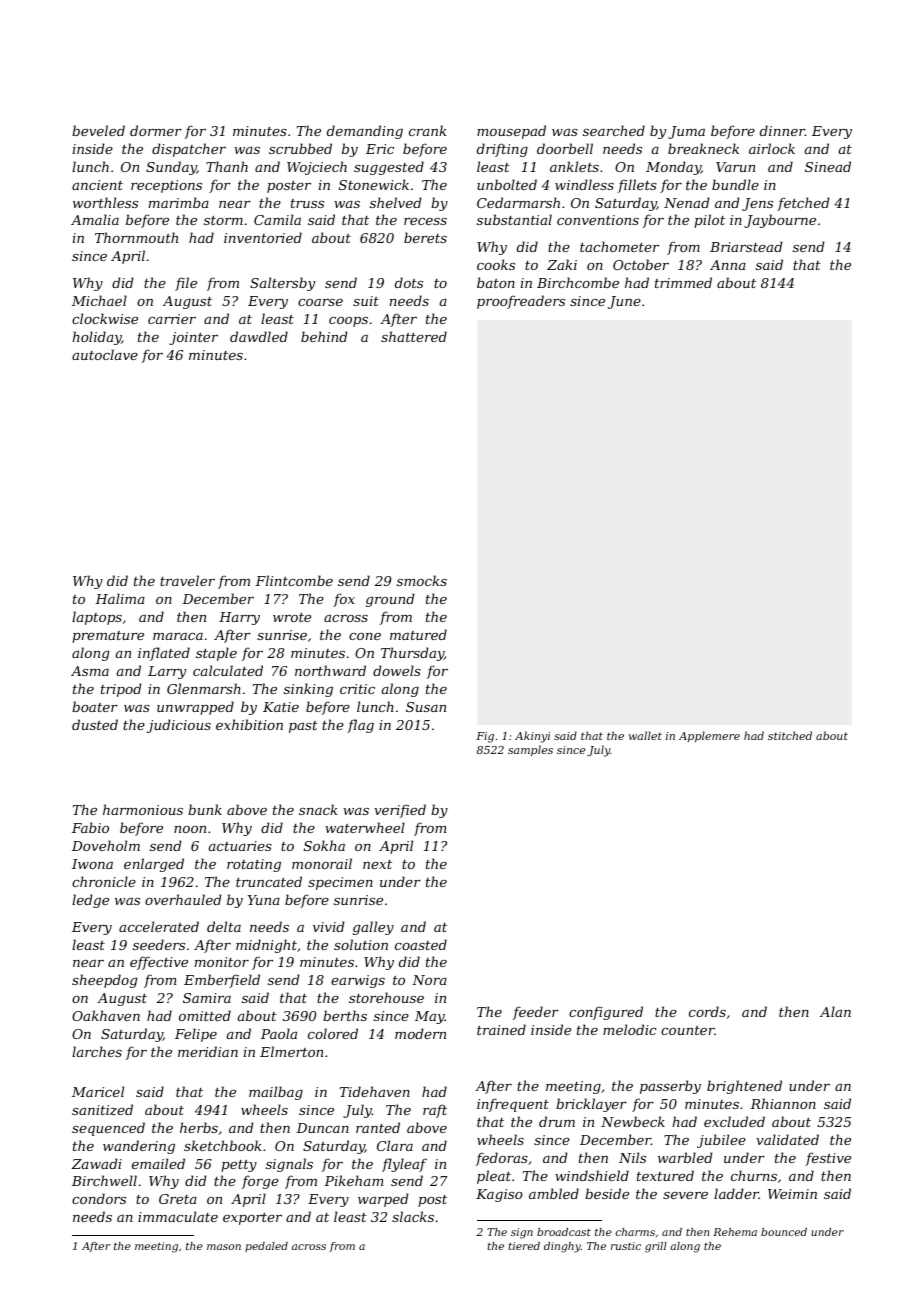  What do you see at coordinates (502, 150) in the page?
I see `drifting` at bounding box center [502, 150].
